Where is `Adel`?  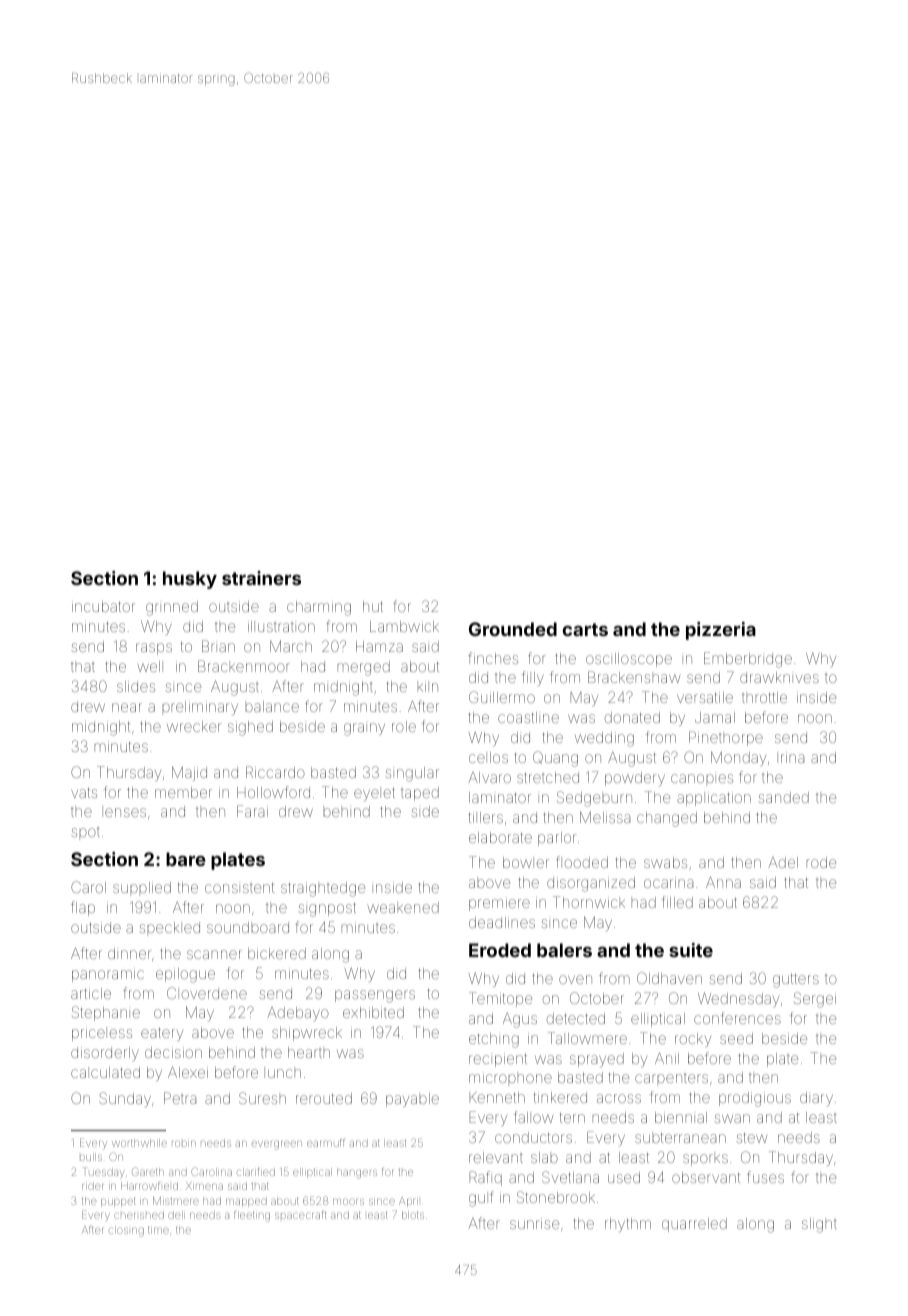 Adel is located at coordinates (783, 862).
